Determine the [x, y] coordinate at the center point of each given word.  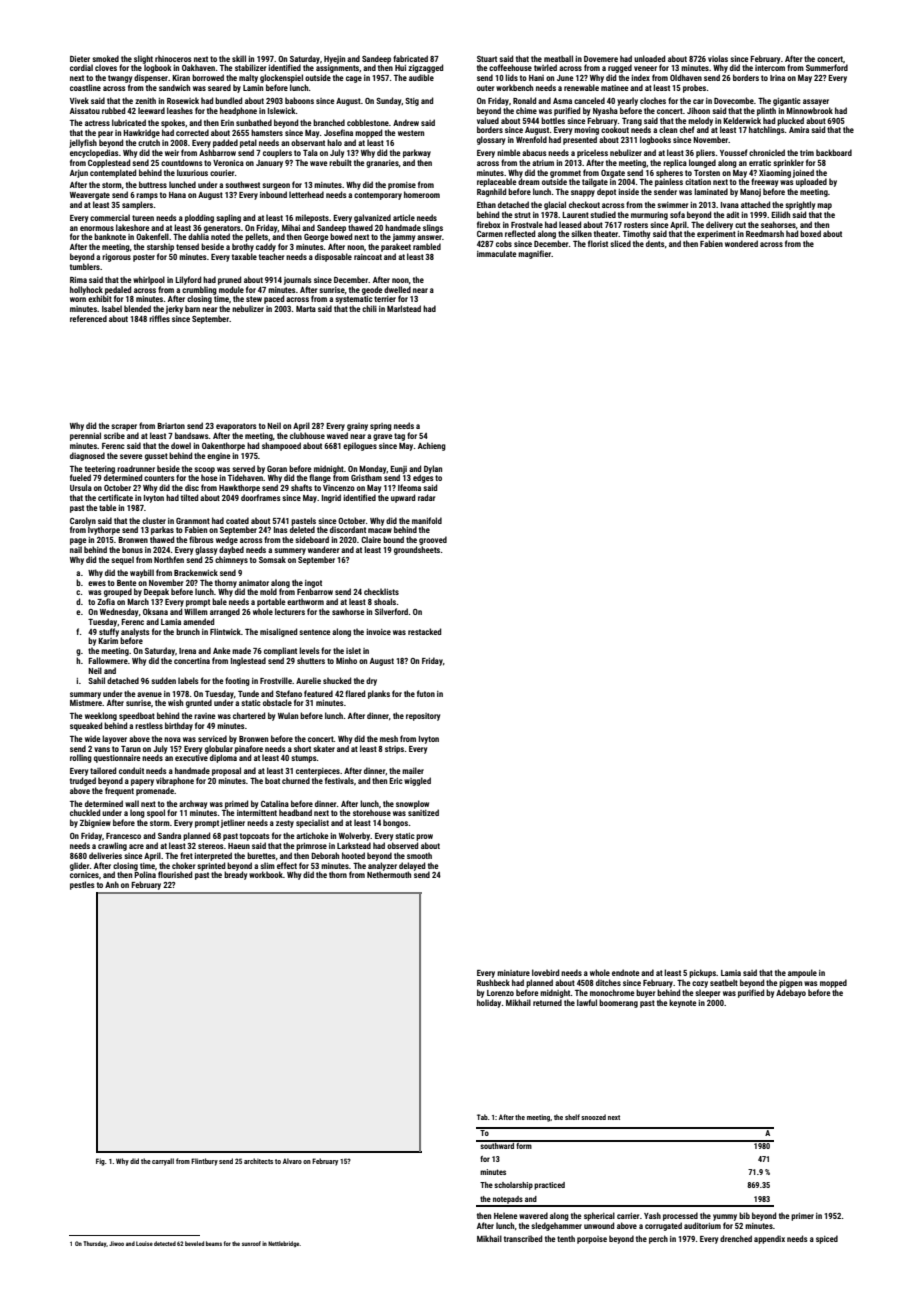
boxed [810, 233]
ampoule [802, 973]
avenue [149, 694]
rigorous [116, 258]
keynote [683, 1003]
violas [718, 58]
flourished [175, 874]
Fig [100, 1162]
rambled [427, 246]
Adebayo [791, 993]
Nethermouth [389, 874]
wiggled [417, 781]
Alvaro [292, 1161]
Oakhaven [198, 67]
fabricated [410, 58]
